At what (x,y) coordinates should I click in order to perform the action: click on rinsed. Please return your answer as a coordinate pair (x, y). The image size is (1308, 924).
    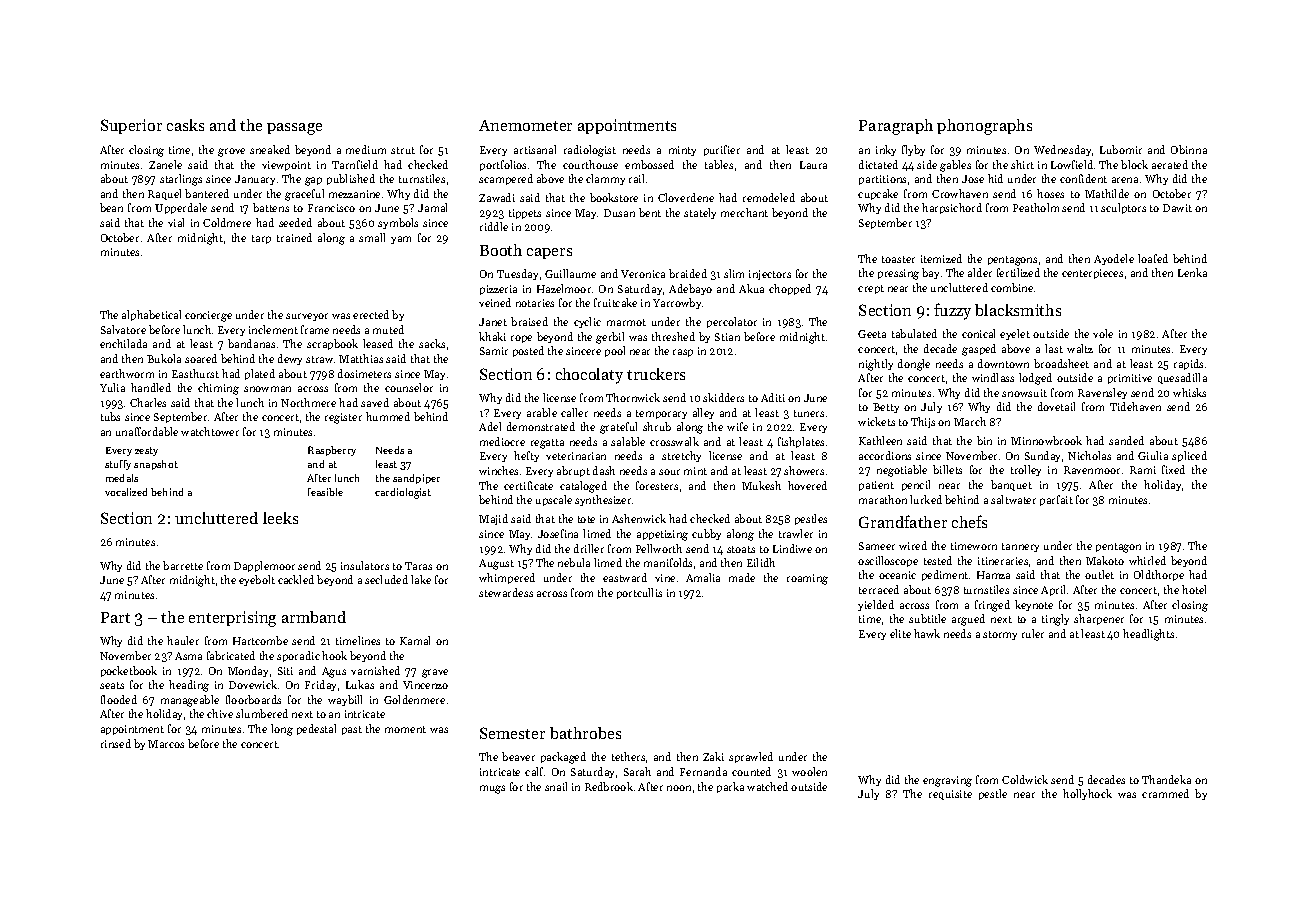
    Looking at the image, I should click on (116, 743).
